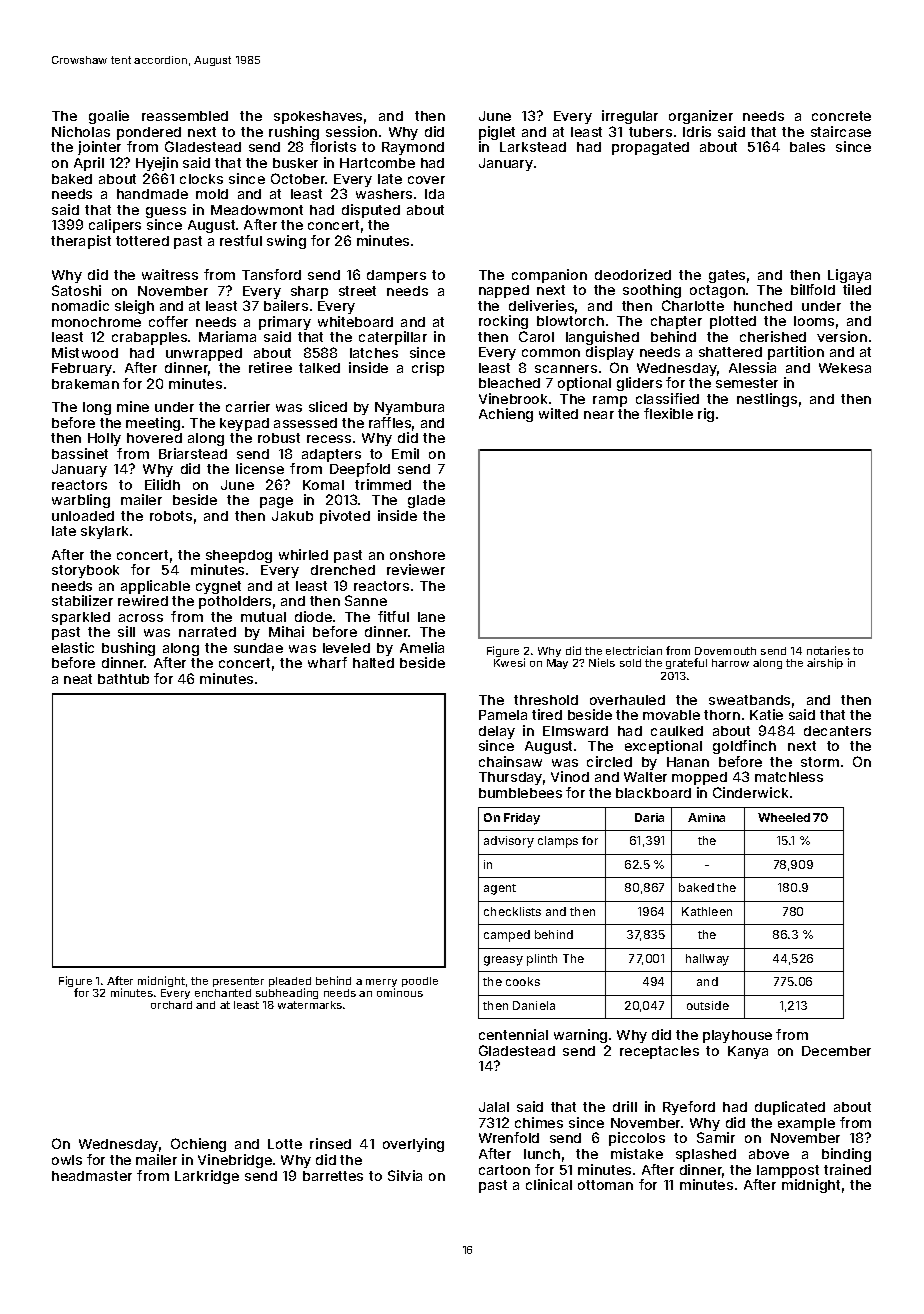 The width and height of the page is (924, 1314). What do you see at coordinates (701, 117) in the page?
I see `organizer` at bounding box center [701, 117].
